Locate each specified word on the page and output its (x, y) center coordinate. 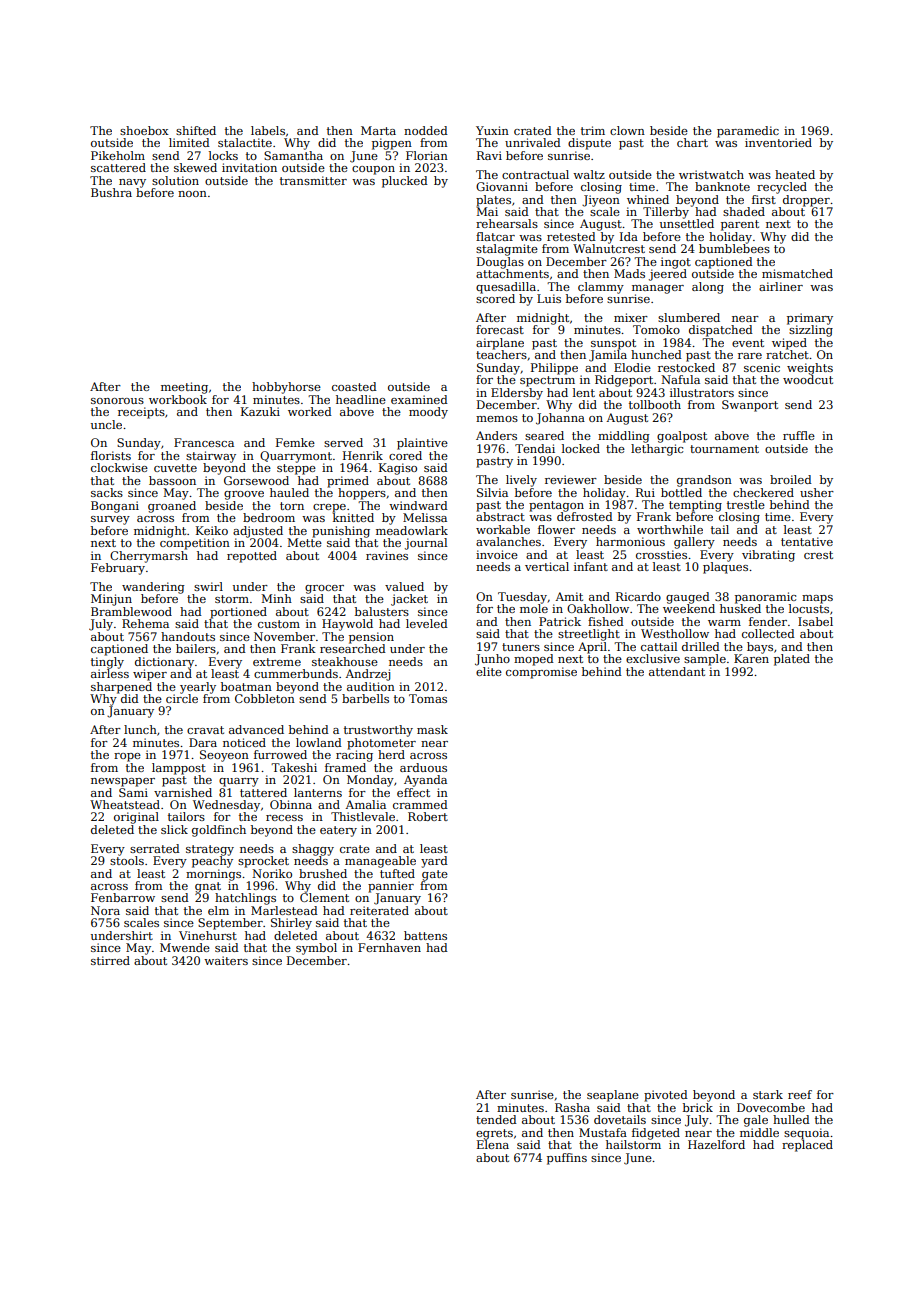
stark (768, 1094)
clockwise (119, 467)
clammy (601, 288)
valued (404, 586)
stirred (110, 960)
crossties (661, 554)
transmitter (313, 180)
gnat (208, 887)
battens (425, 935)
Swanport (750, 406)
